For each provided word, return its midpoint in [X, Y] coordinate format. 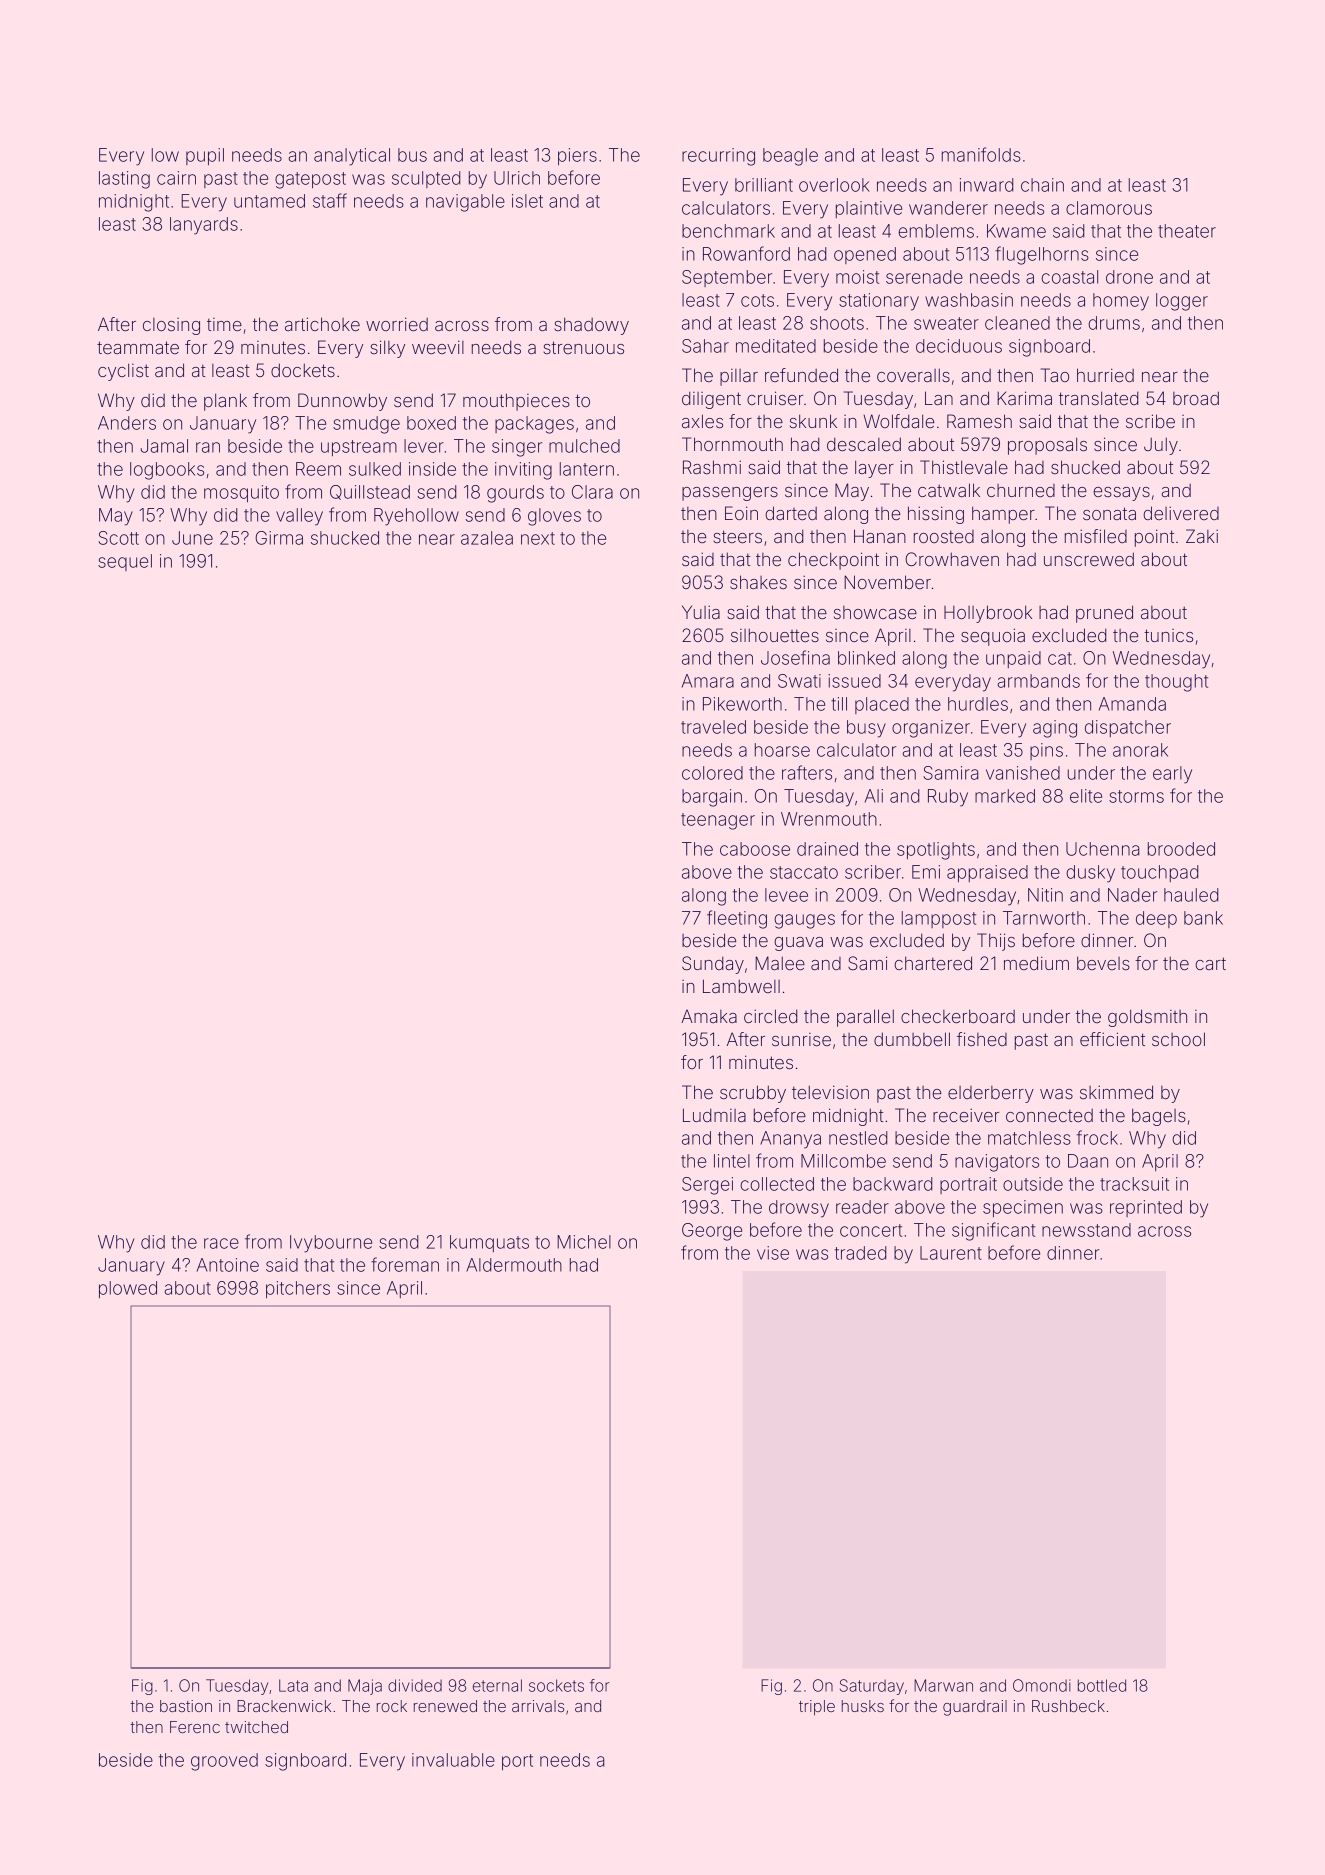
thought [1176, 683]
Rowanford [746, 253]
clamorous [1109, 208]
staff [330, 200]
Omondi [1041, 1685]
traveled [713, 727]
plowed [128, 1289]
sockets [556, 1685]
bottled [1102, 1685]
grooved [224, 1762]
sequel [125, 562]
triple [817, 1708]
